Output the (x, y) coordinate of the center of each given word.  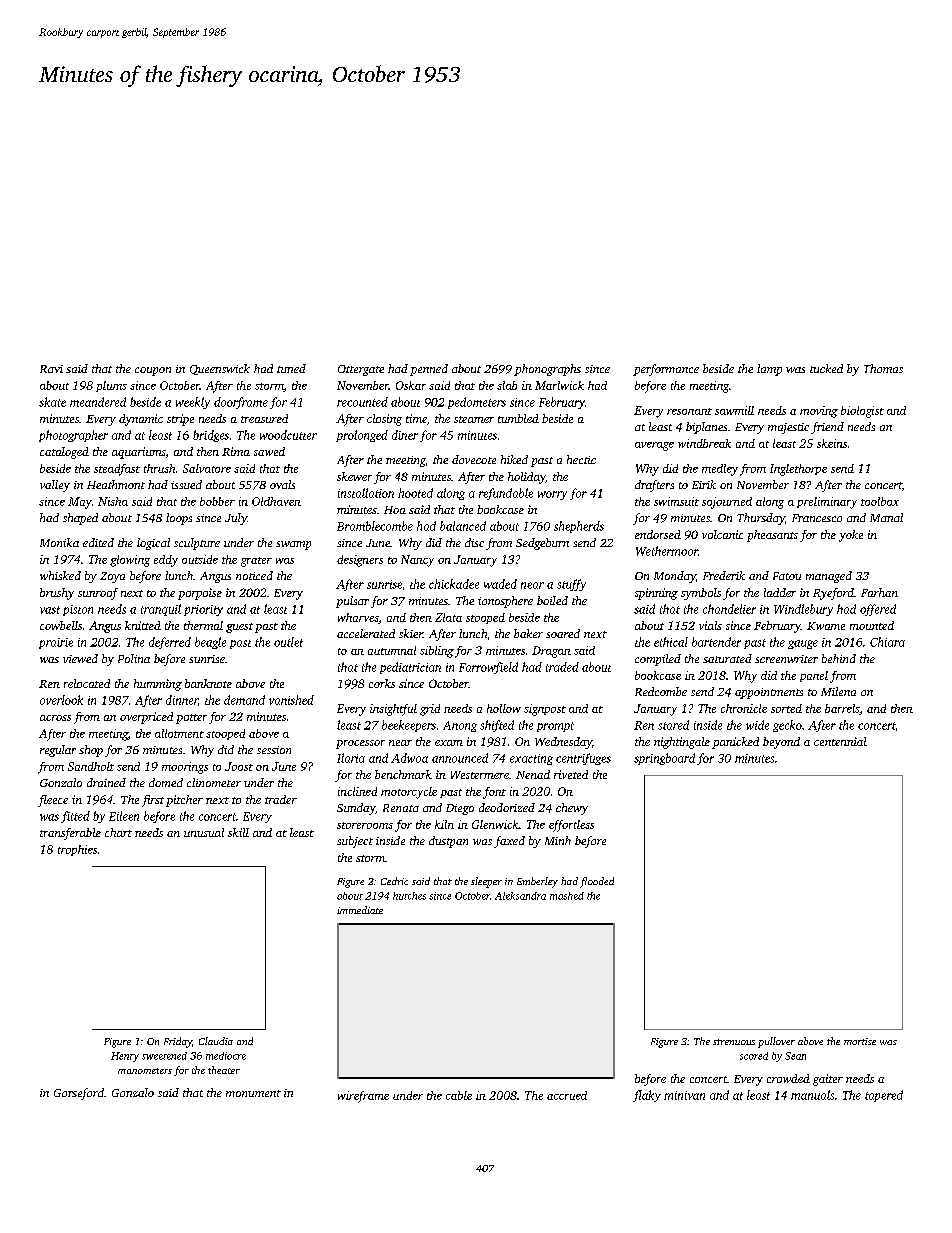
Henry (125, 1057)
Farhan (879, 592)
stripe (180, 420)
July (236, 519)
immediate (360, 910)
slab (507, 385)
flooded (597, 882)
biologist (862, 412)
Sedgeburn (542, 544)
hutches (409, 896)
